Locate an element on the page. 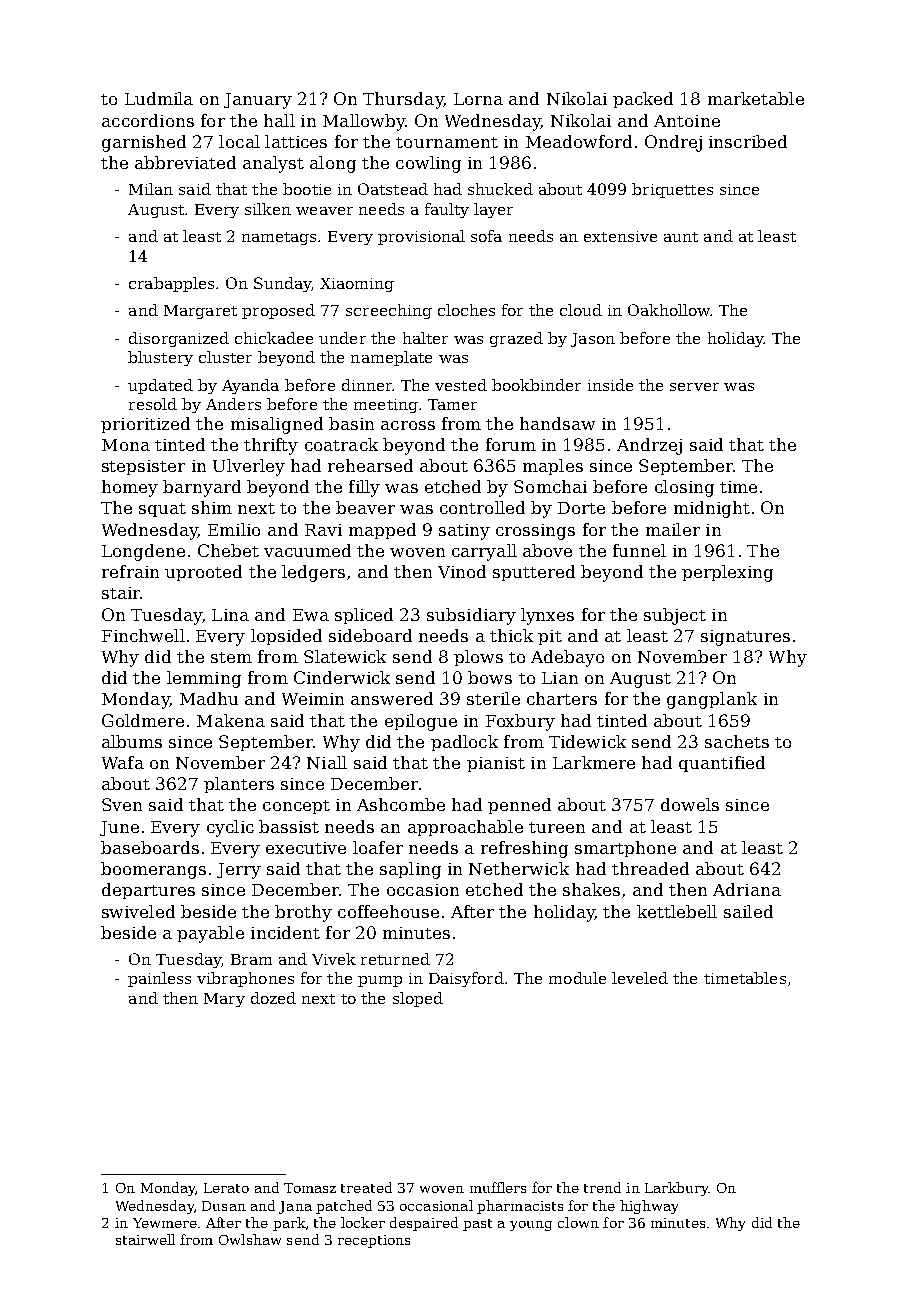 Image resolution: width=908 pixels, height=1316 pixels. Longdene is located at coordinates (143, 552).
